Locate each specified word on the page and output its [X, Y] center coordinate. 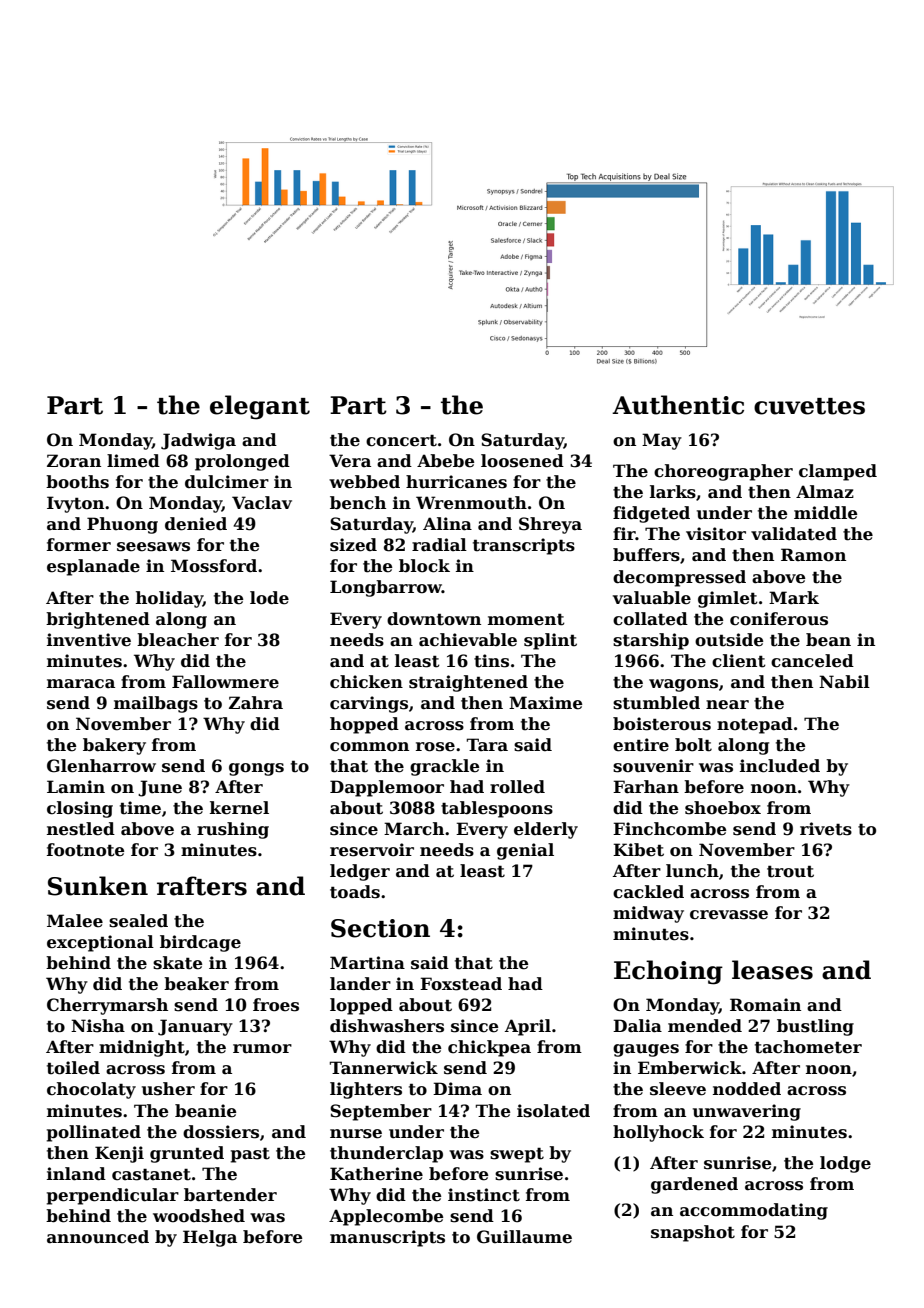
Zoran [74, 461]
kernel [239, 808]
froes [276, 1005]
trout [790, 871]
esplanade [93, 567]
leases [772, 970]
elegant [260, 407]
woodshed [199, 1216]
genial [525, 851]
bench [358, 503]
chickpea [489, 1048]
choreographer [723, 472]
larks [673, 492]
